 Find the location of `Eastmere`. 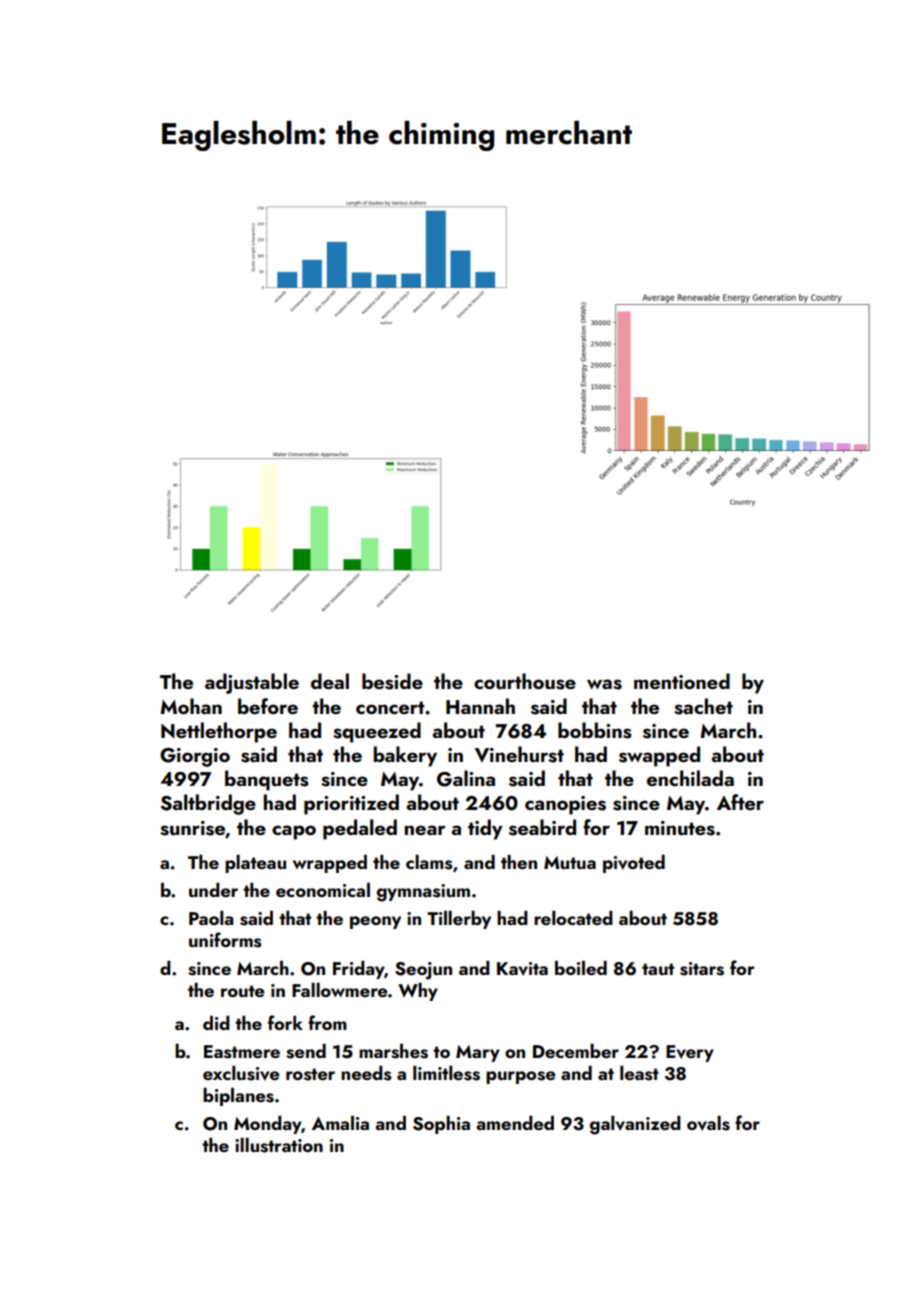

Eastmere is located at coordinates (242, 1052).
